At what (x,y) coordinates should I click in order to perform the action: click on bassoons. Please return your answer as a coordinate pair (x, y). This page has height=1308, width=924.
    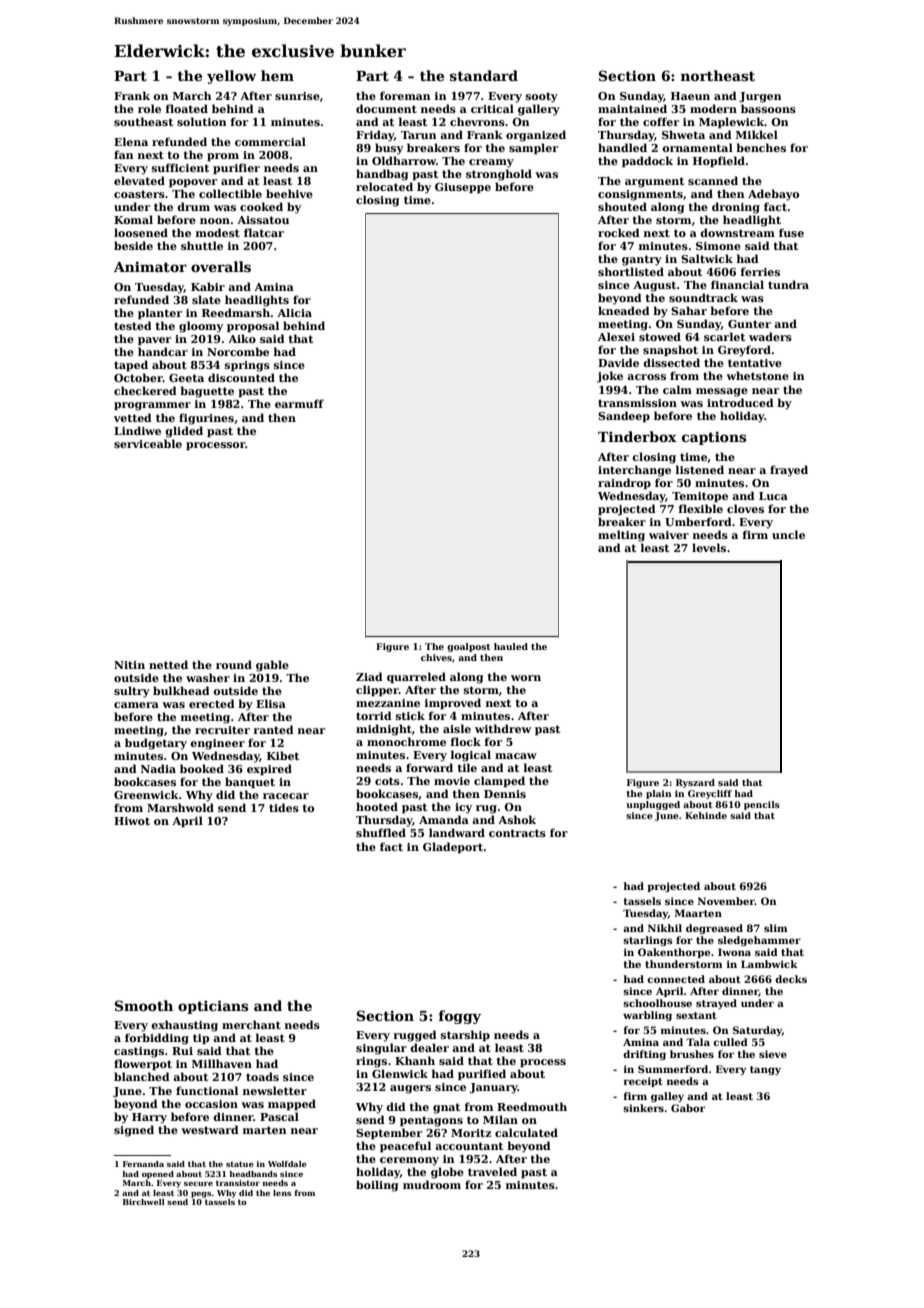
    Looking at the image, I should click on (768, 108).
